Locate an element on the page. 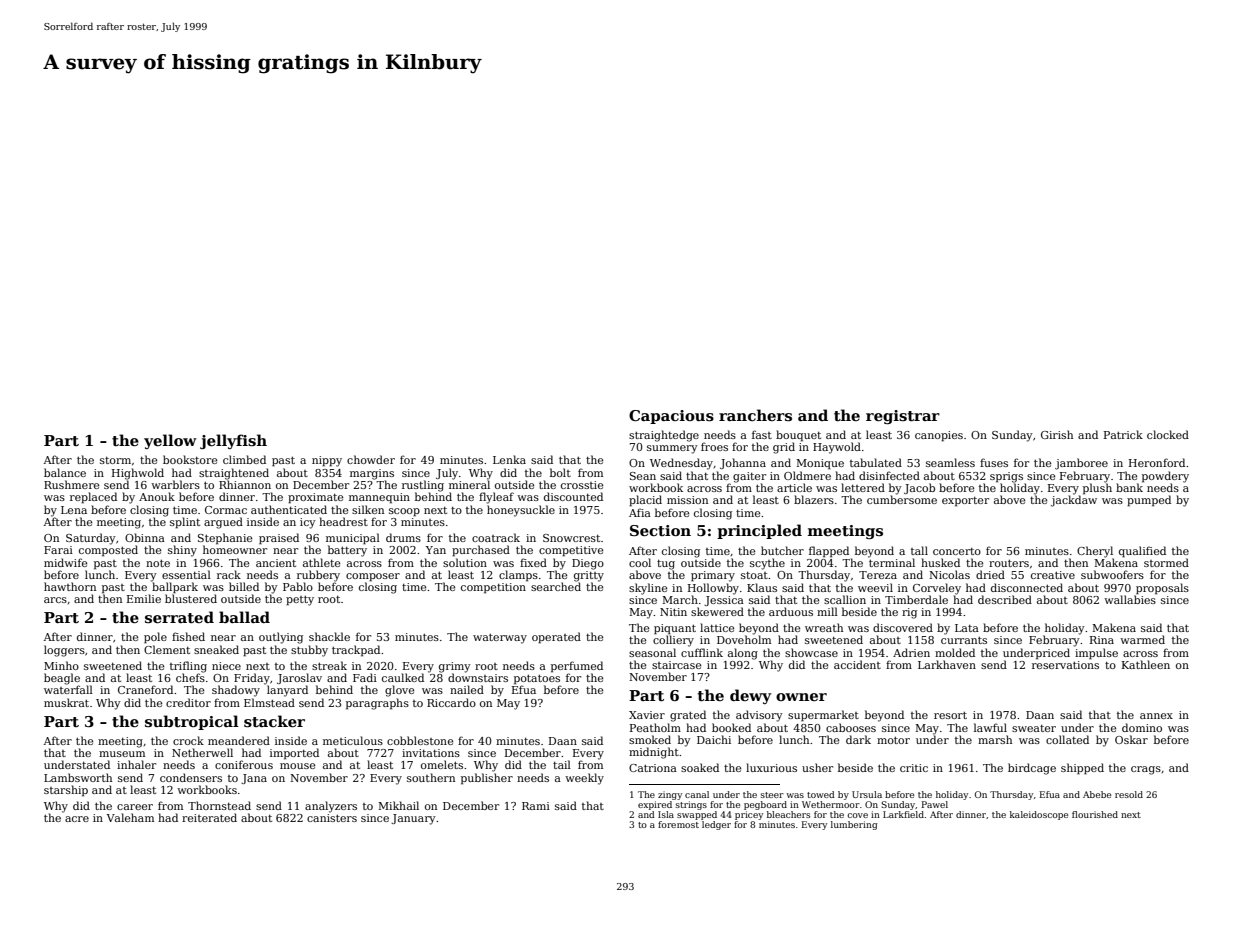 The width and height of the document is (1233, 952). January is located at coordinates (413, 819).
